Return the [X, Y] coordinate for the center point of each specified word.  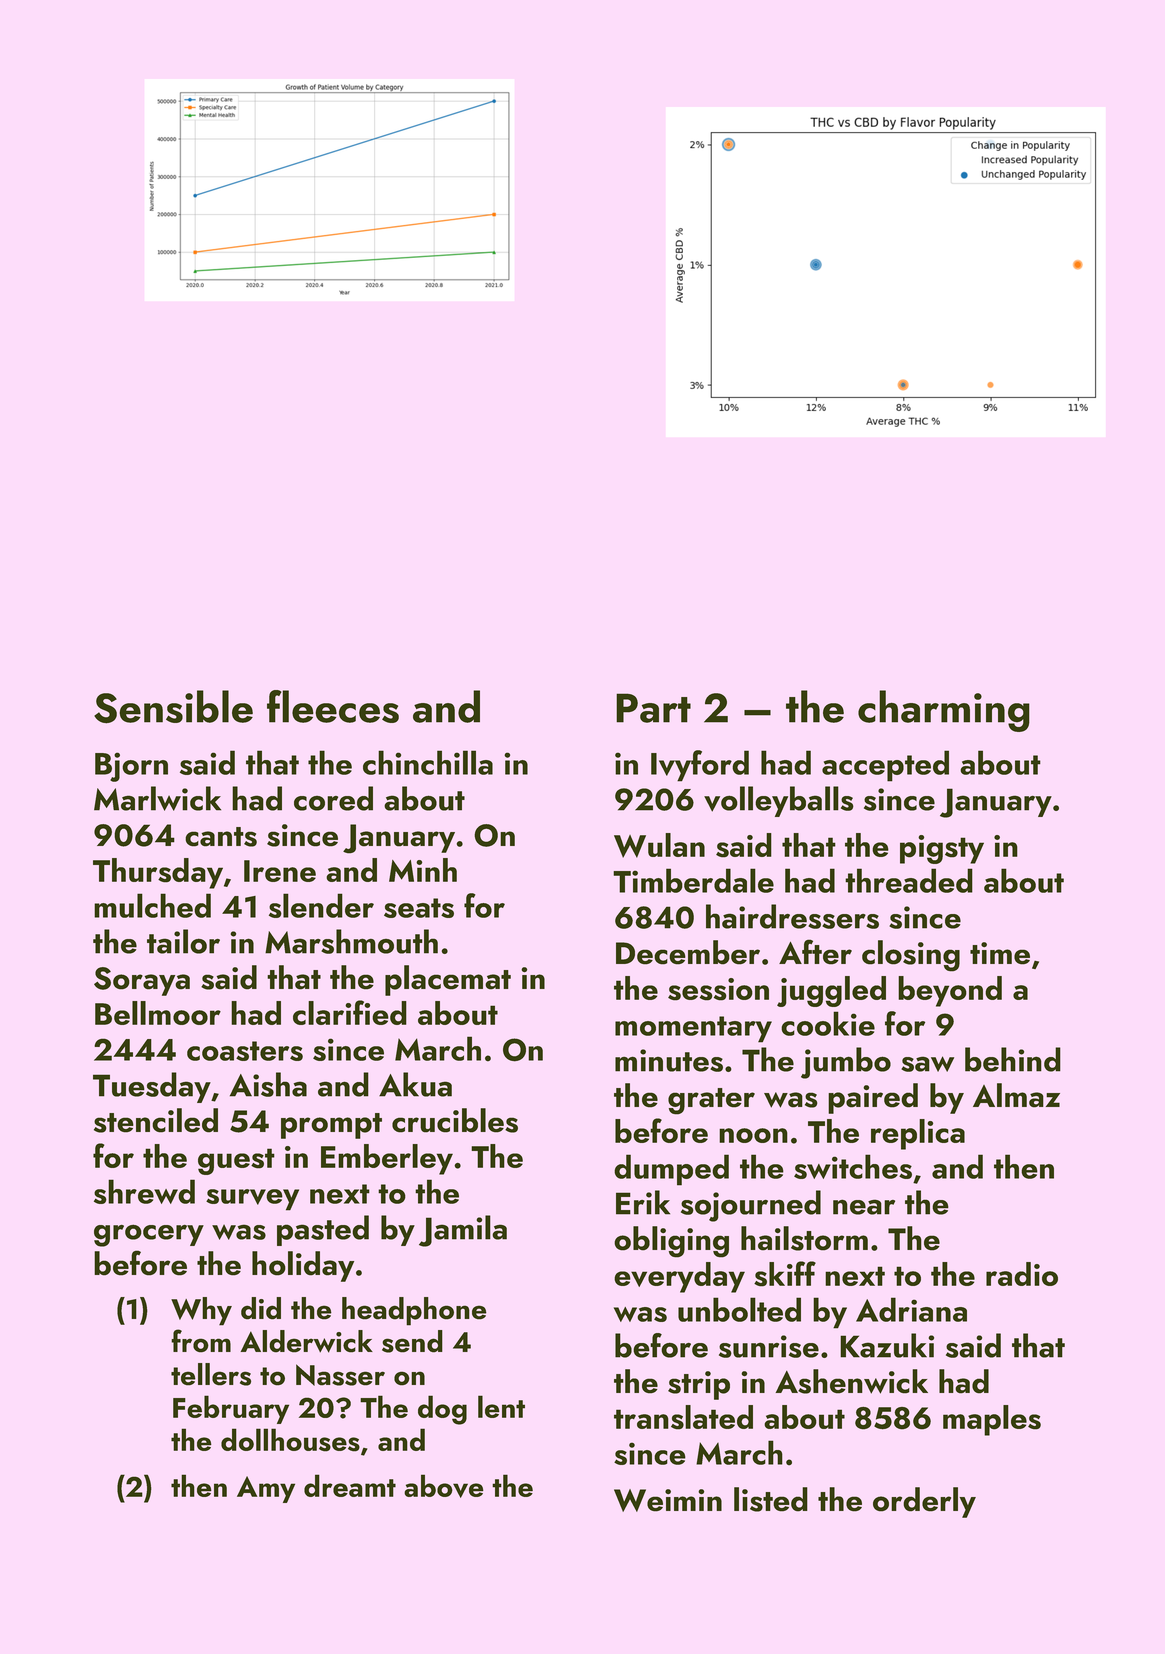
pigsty [942, 849]
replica [918, 1134]
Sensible [173, 707]
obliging [671, 1242]
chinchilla [428, 762]
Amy [266, 1489]
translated [683, 1417]
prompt [331, 1126]
